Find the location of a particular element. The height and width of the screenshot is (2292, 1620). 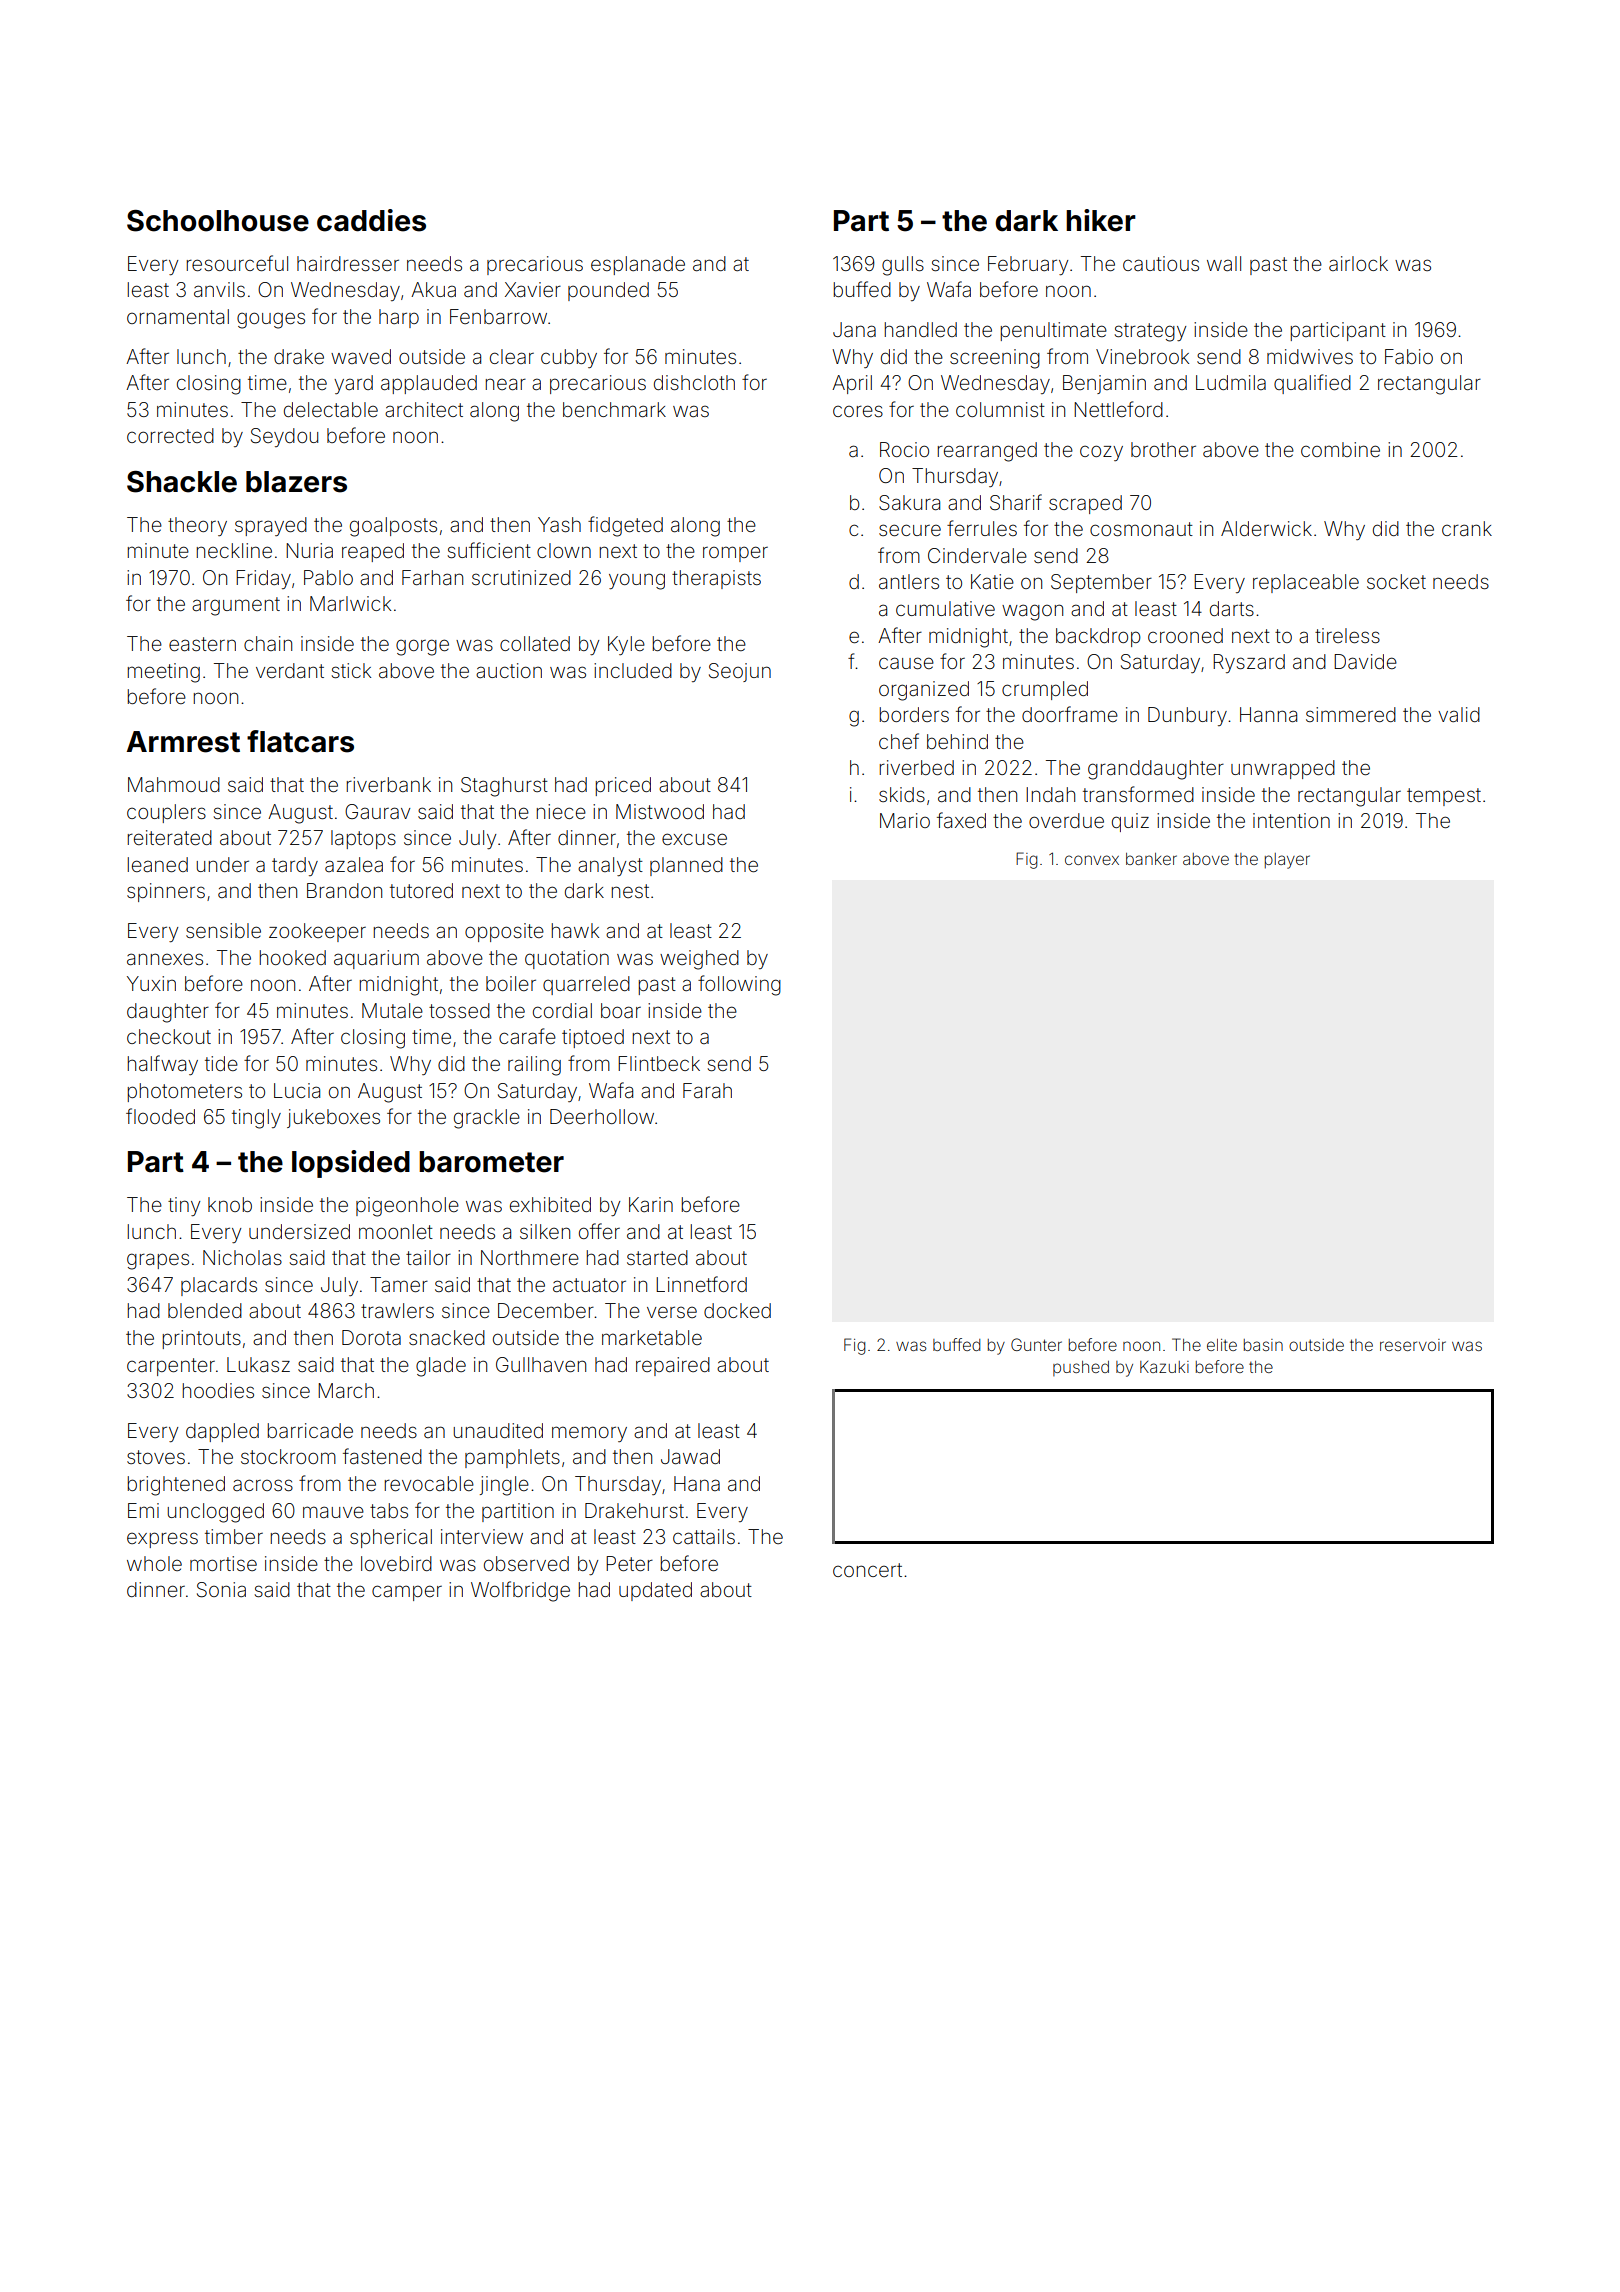

Schoolhouse is located at coordinates (218, 221).
